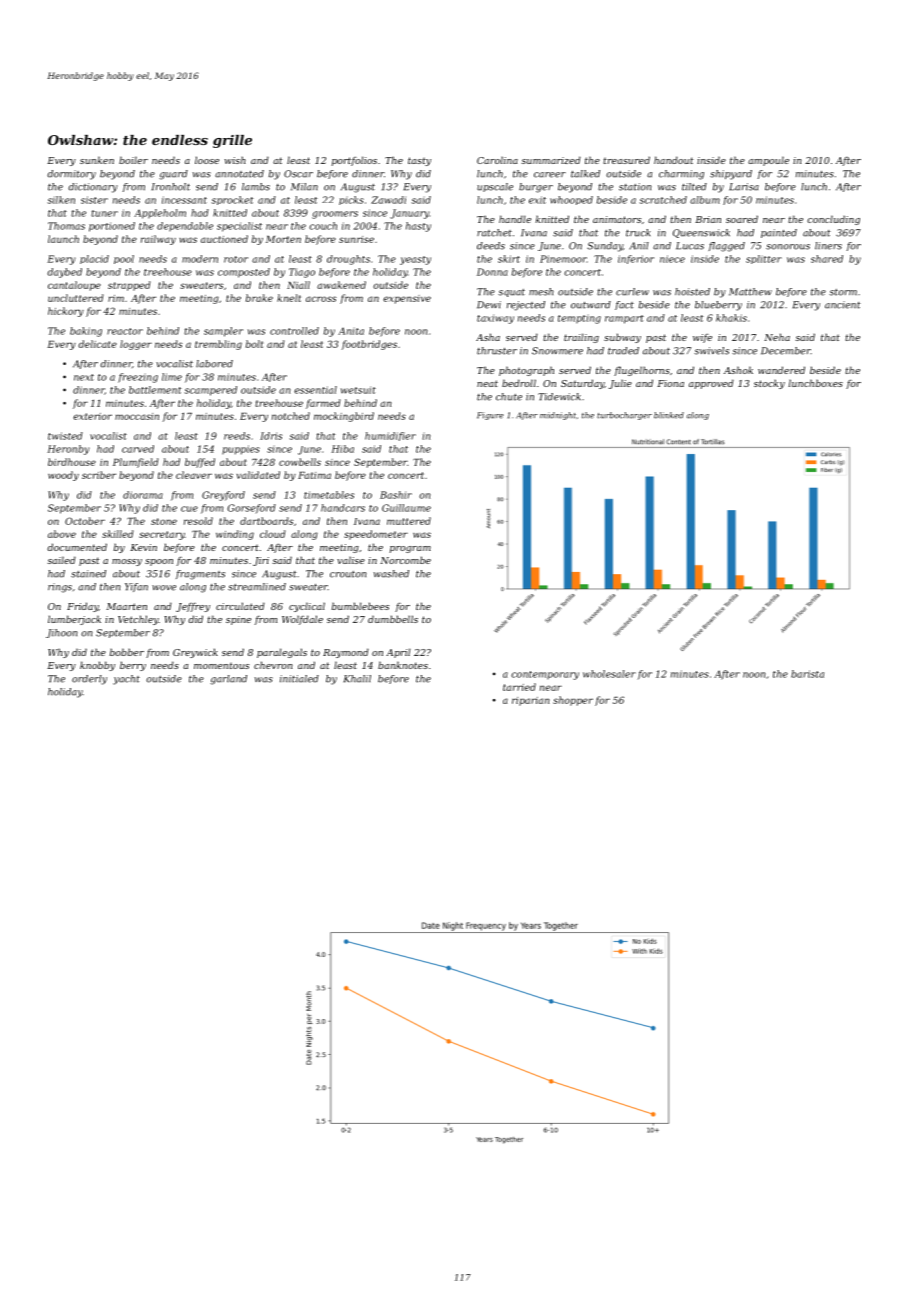  I want to click on hasty, so click(418, 227).
